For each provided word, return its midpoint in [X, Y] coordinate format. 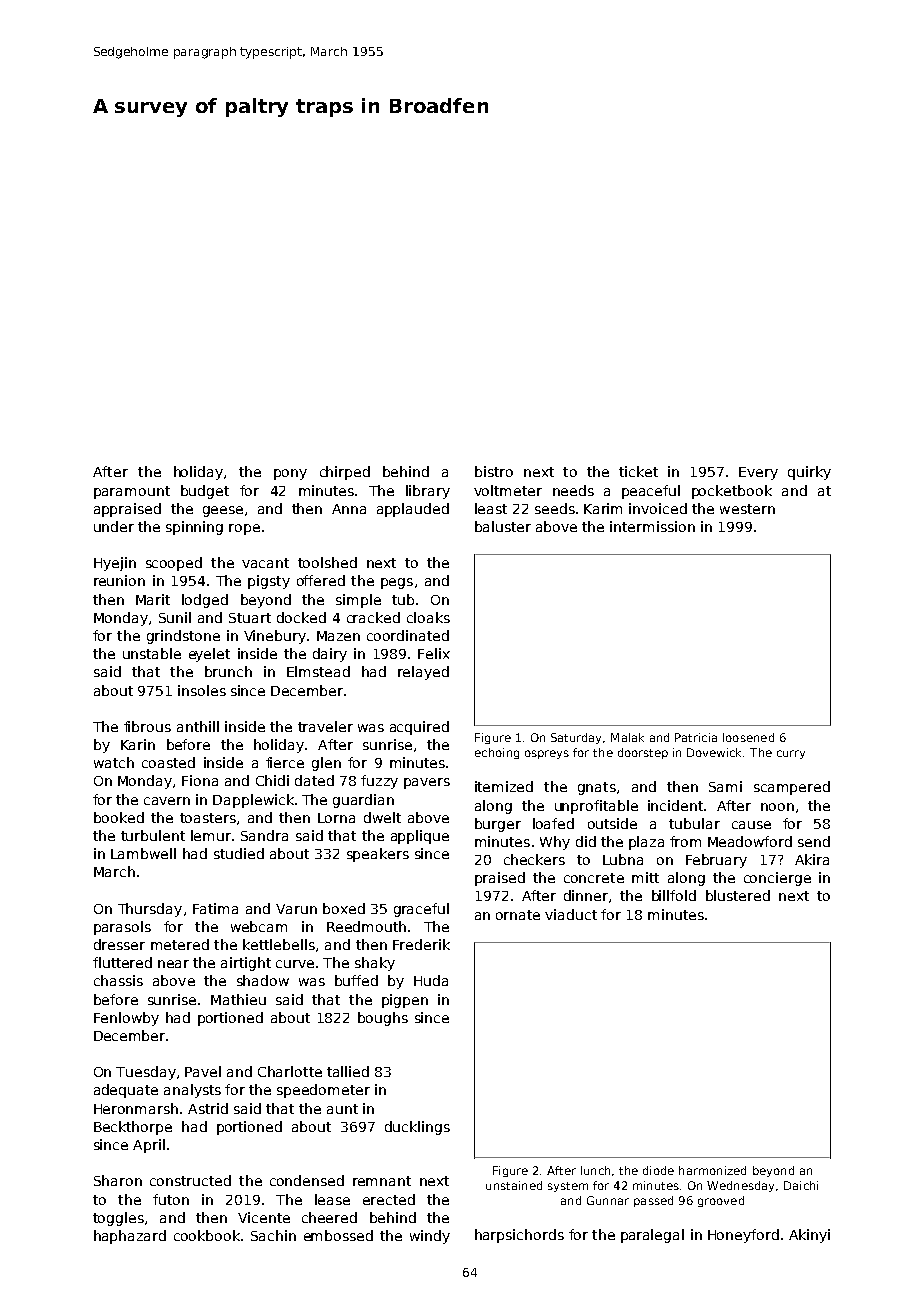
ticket [638, 471]
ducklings [417, 1128]
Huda [431, 980]
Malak [627, 737]
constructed [190, 1180]
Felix [434, 653]
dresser [119, 944]
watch [114, 762]
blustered [738, 895]
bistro [494, 471]
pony [290, 474]
